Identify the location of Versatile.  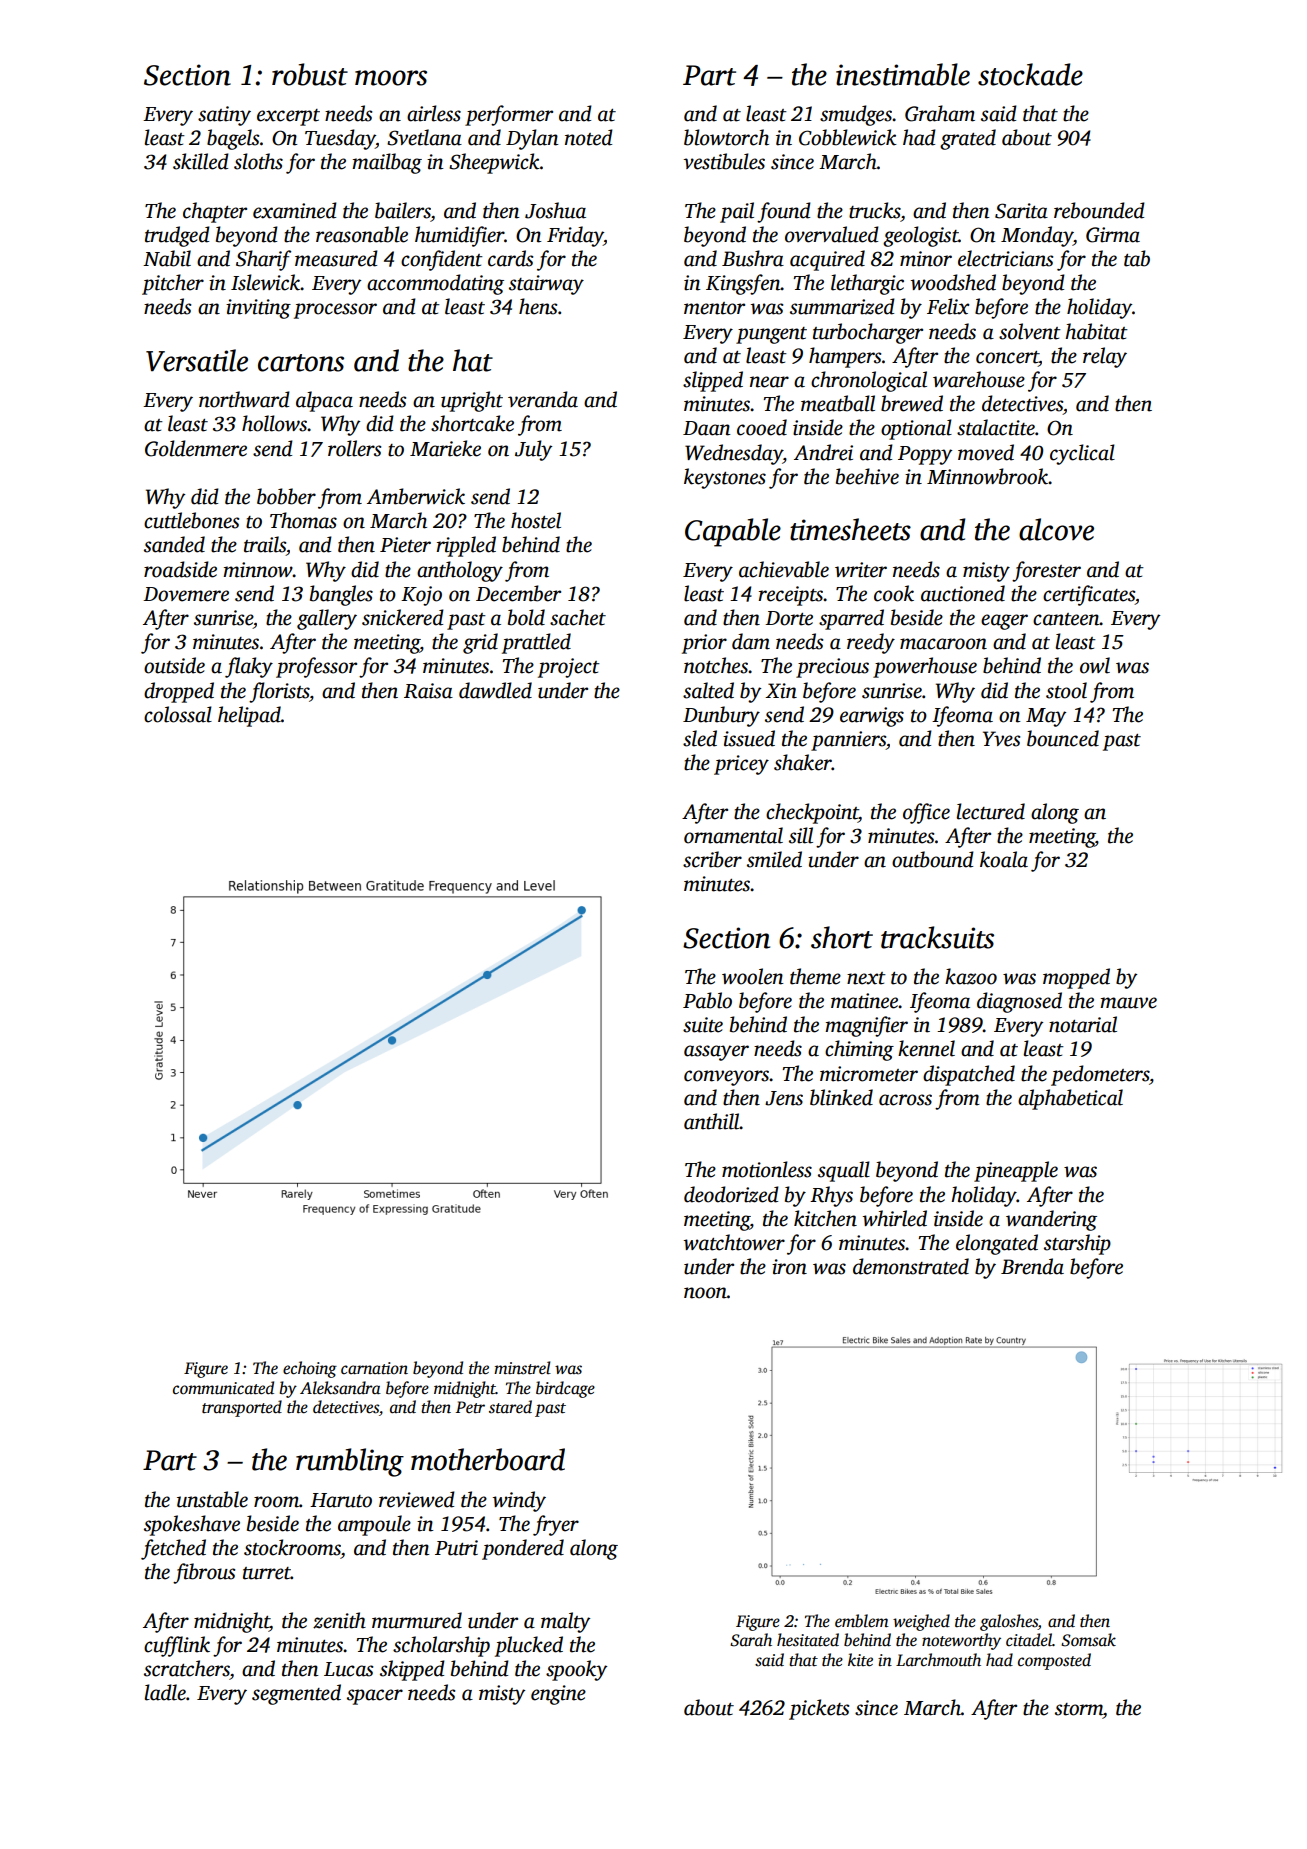
(197, 360).
